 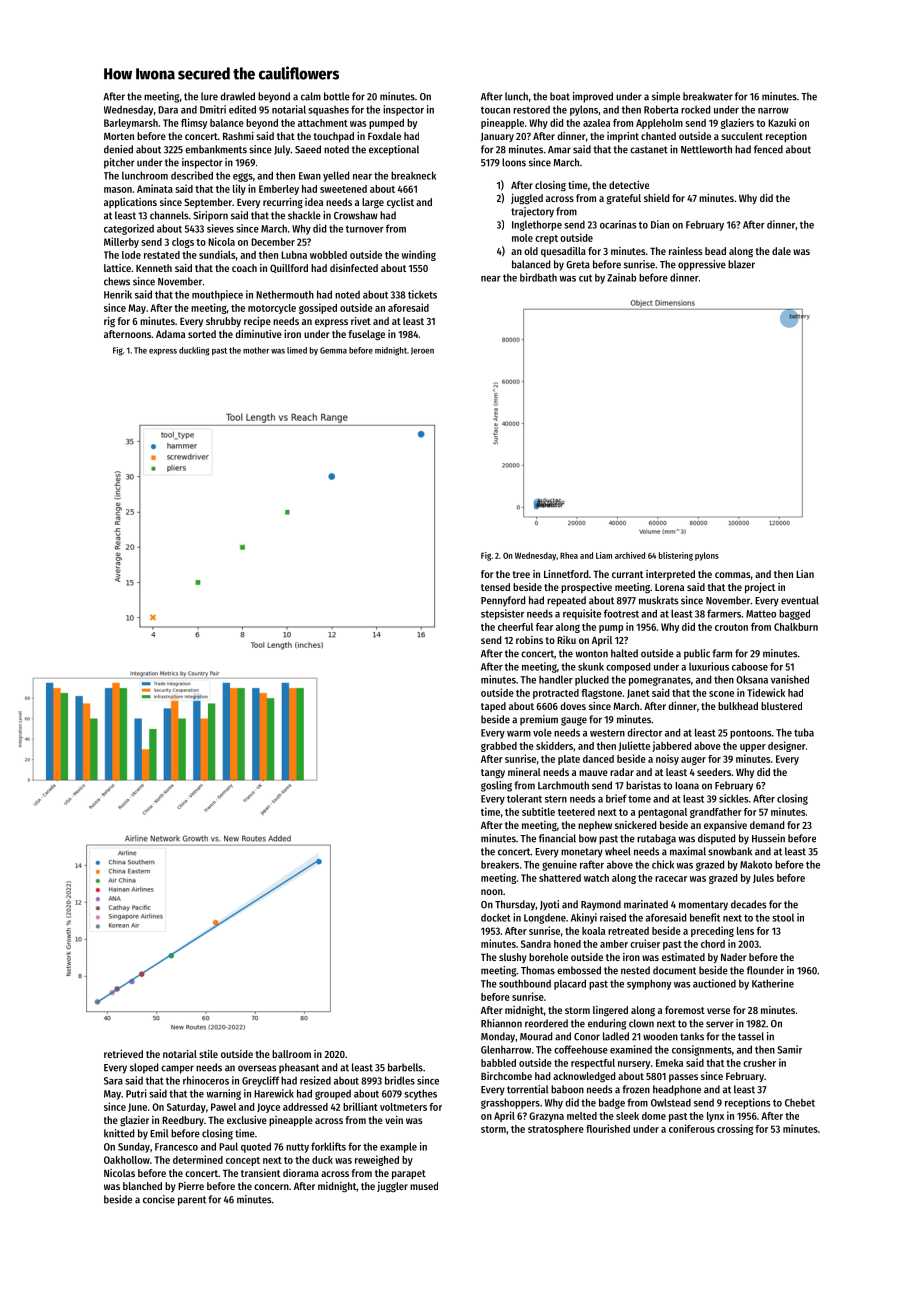 What do you see at coordinates (593, 97) in the document?
I see `improved` at bounding box center [593, 97].
